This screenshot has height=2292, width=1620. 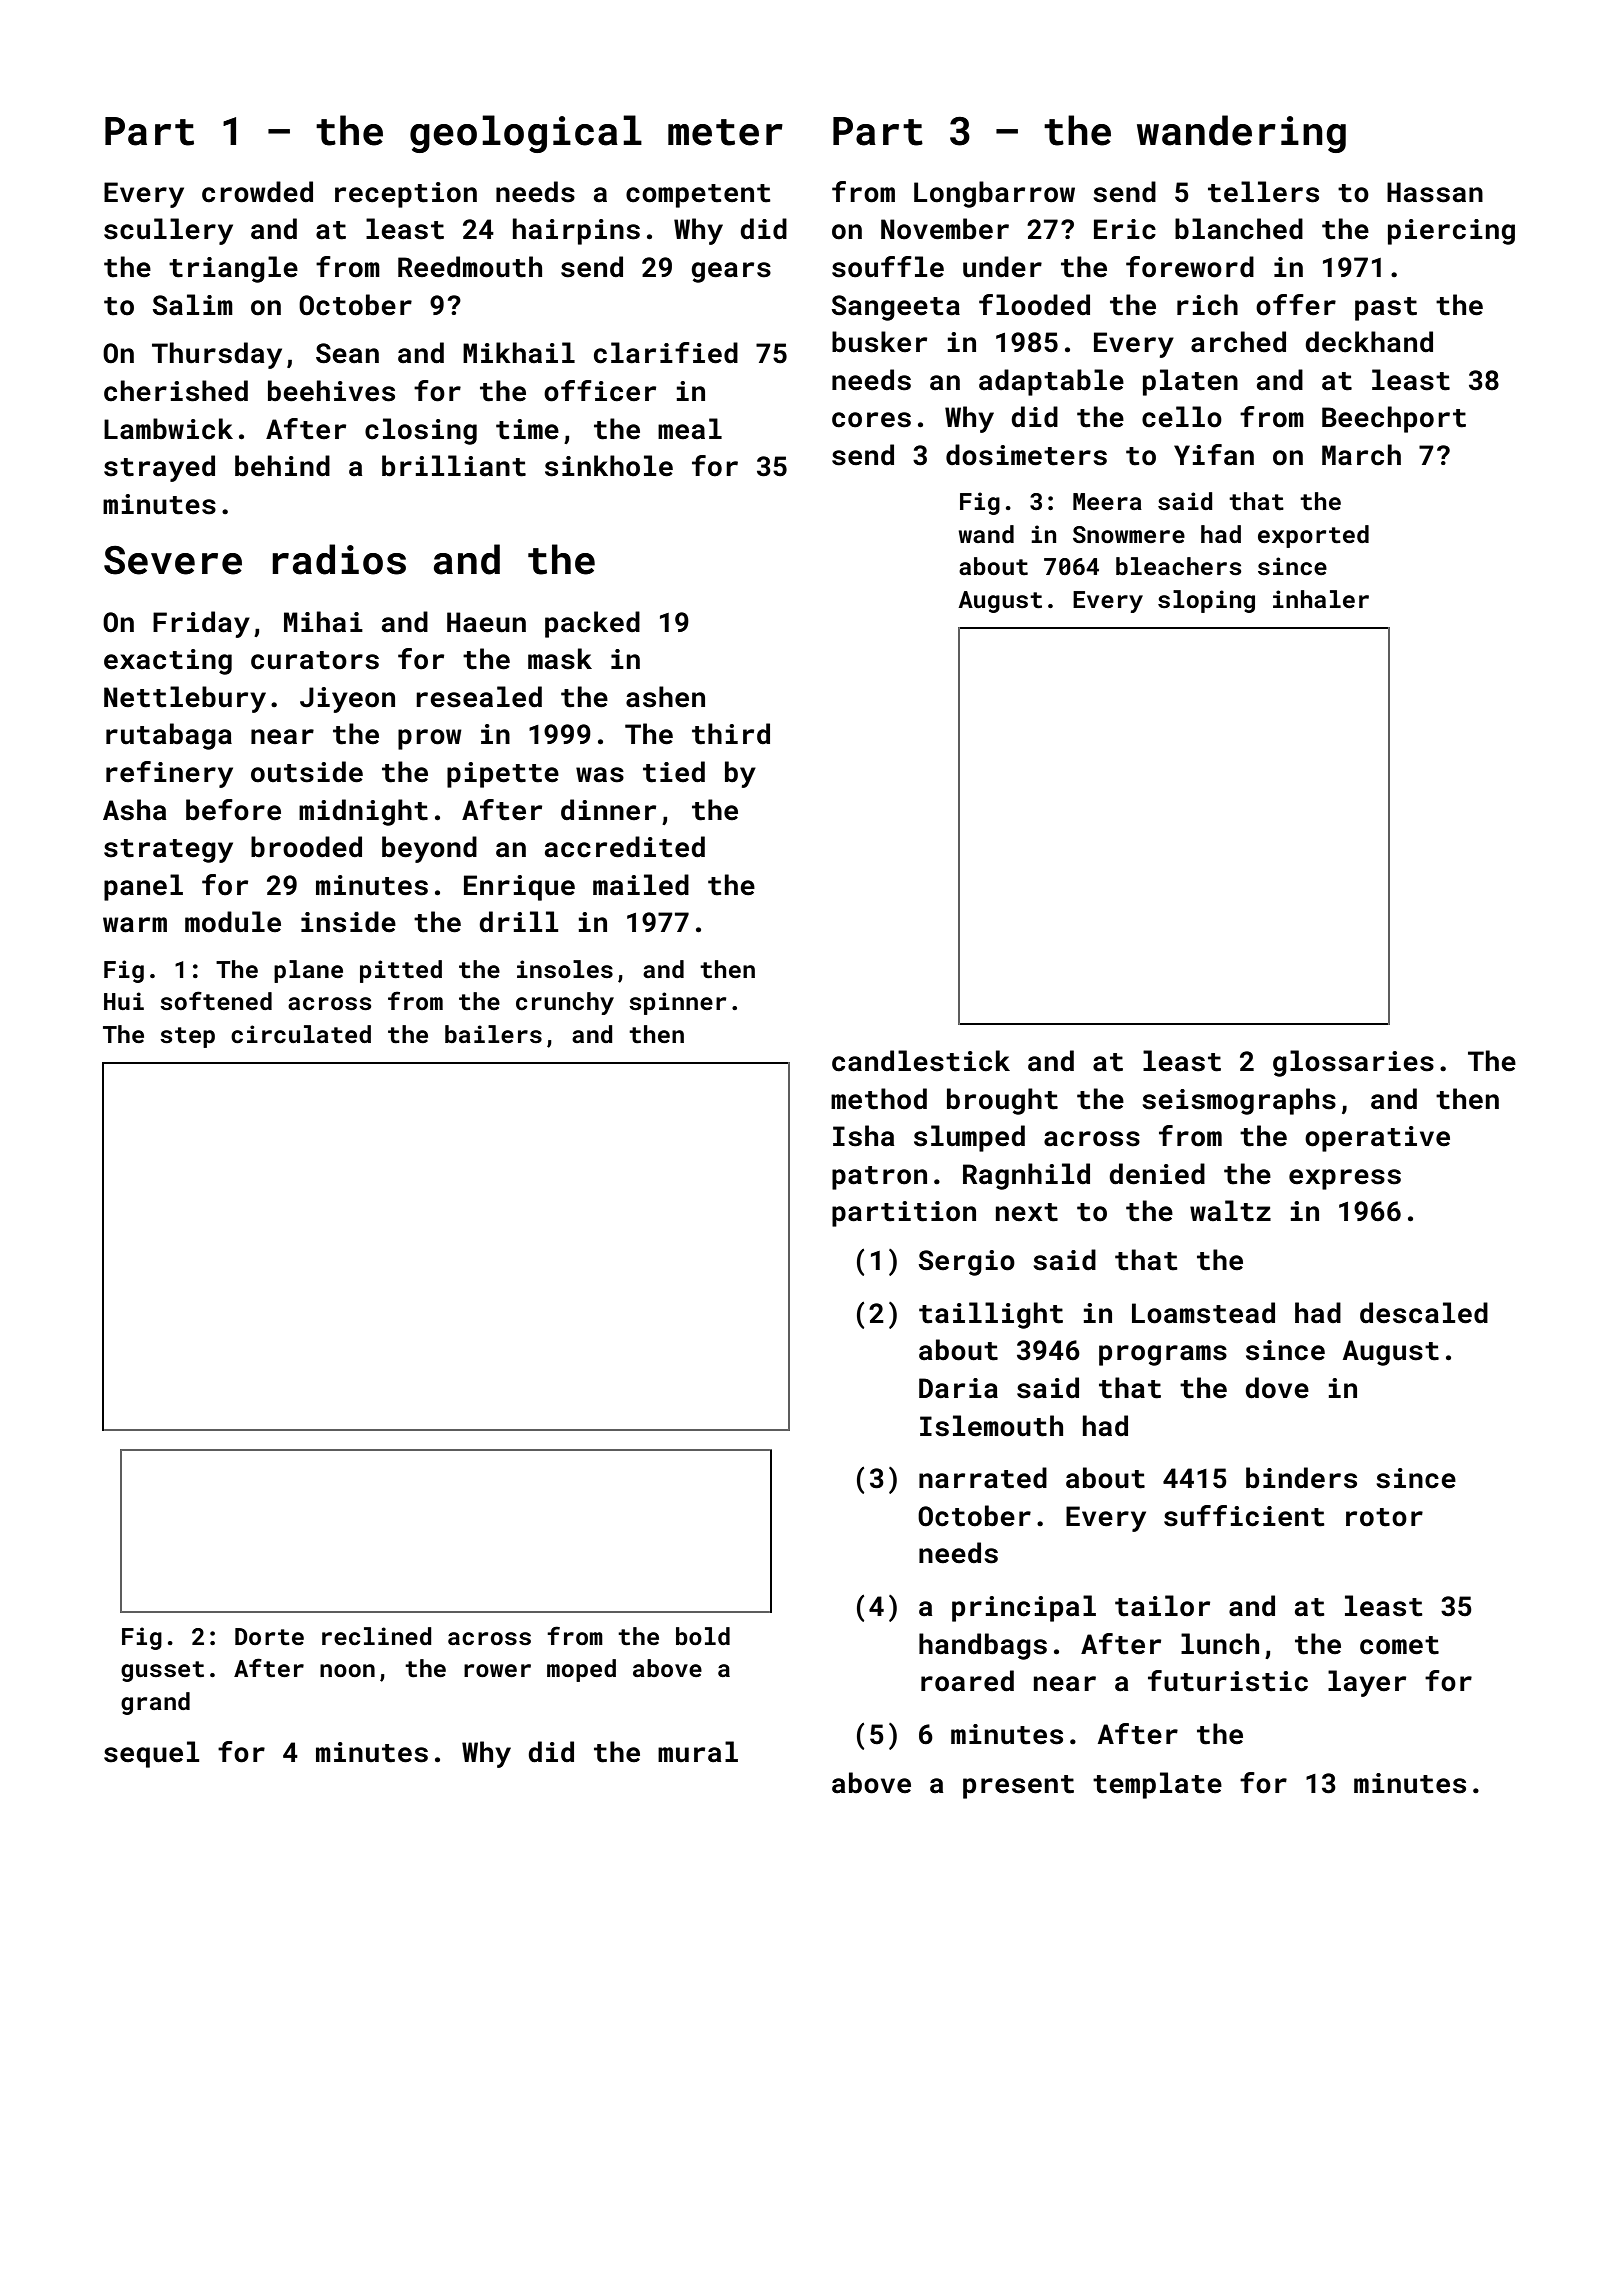 What do you see at coordinates (625, 847) in the screenshot?
I see `accredited` at bounding box center [625, 847].
